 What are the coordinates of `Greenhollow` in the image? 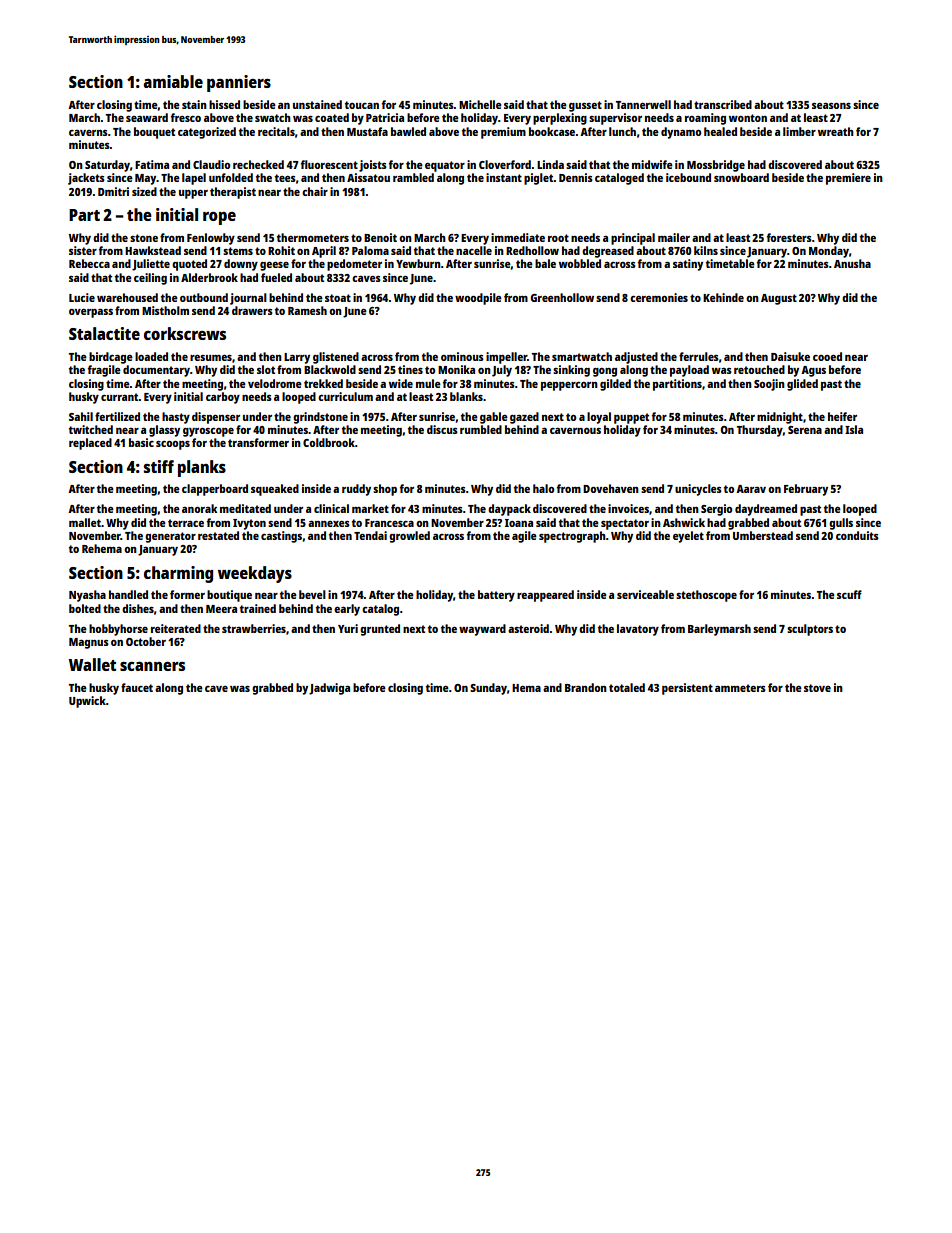 It's located at (562, 297).
